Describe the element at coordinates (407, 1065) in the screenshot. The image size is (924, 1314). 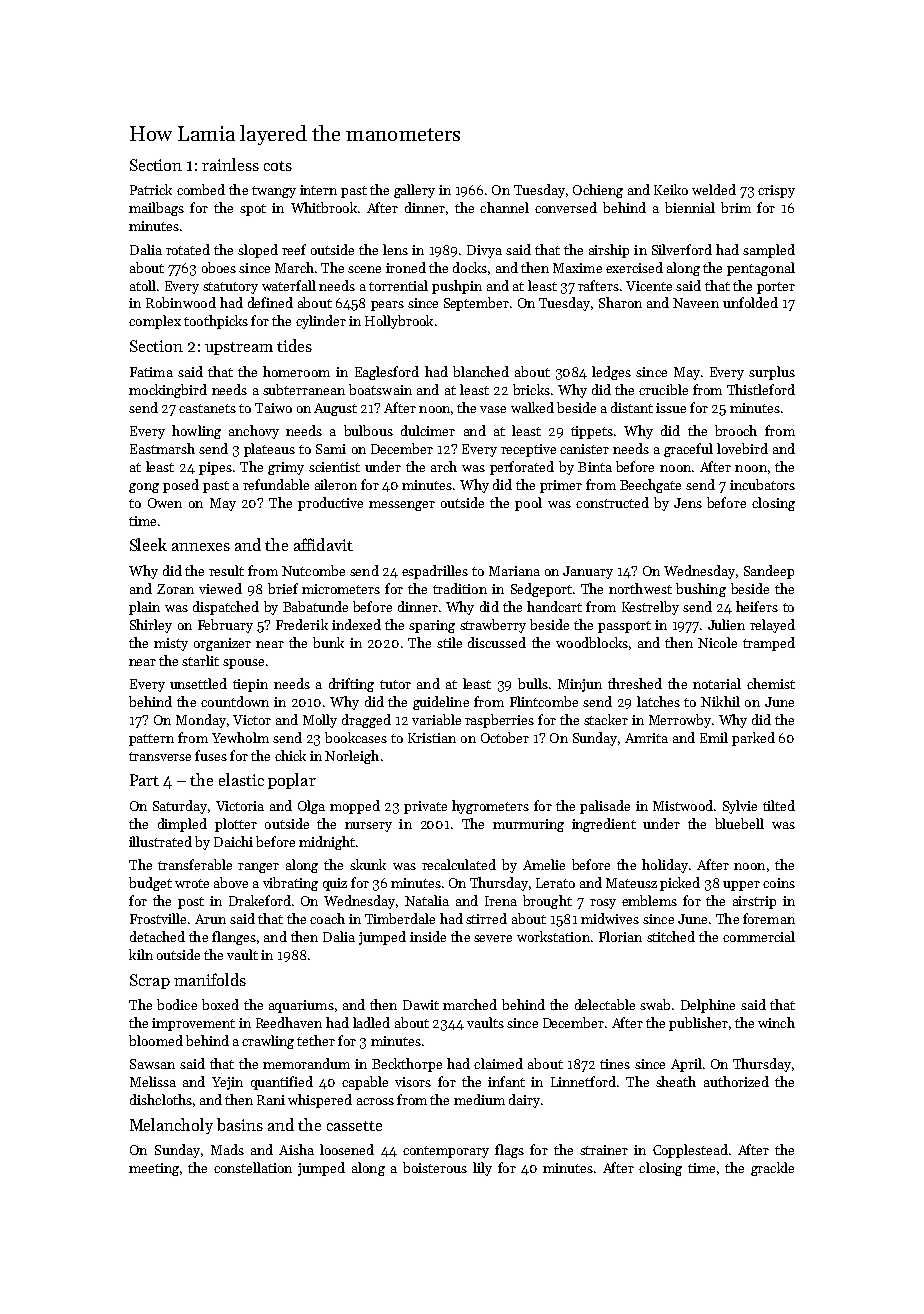
I see `Beckthorpe` at that location.
